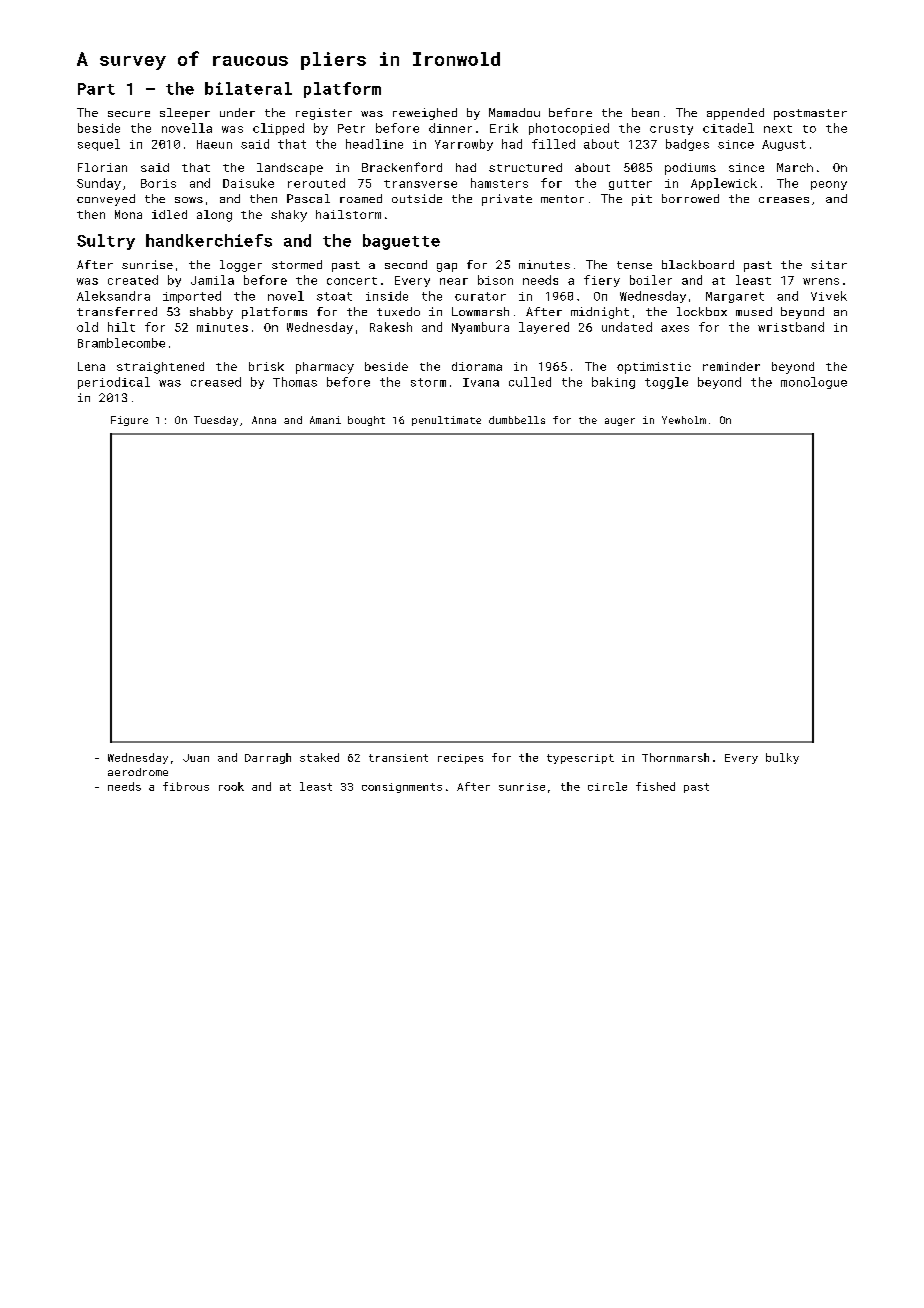  What do you see at coordinates (791, 327) in the screenshot?
I see `wristband` at bounding box center [791, 327].
